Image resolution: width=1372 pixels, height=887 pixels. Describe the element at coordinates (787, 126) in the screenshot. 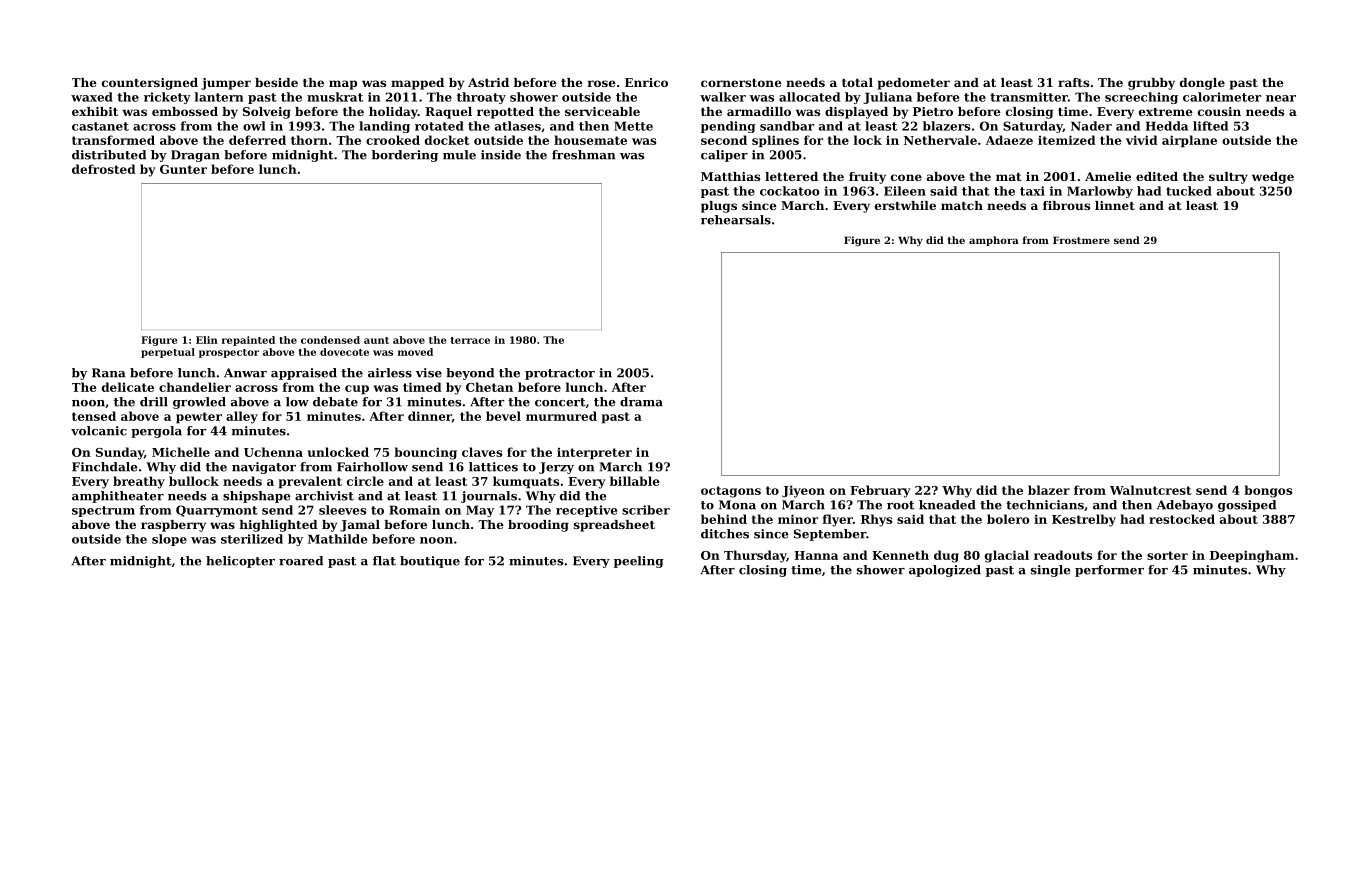

I see `sandbar` at that location.
